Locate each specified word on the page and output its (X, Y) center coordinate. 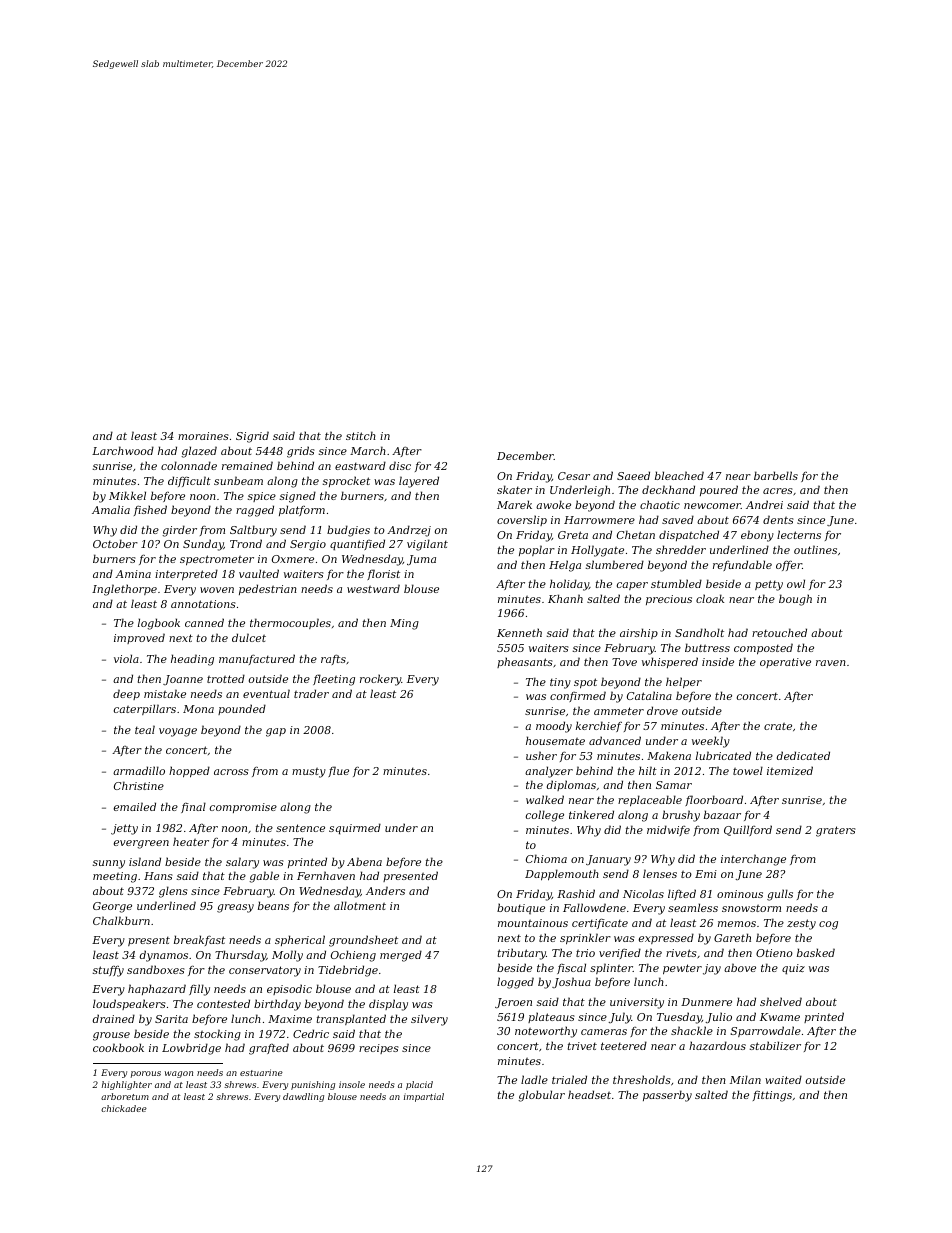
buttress (707, 647)
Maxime (290, 1019)
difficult (189, 481)
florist (383, 574)
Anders (385, 890)
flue (338, 771)
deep (126, 694)
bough (795, 600)
